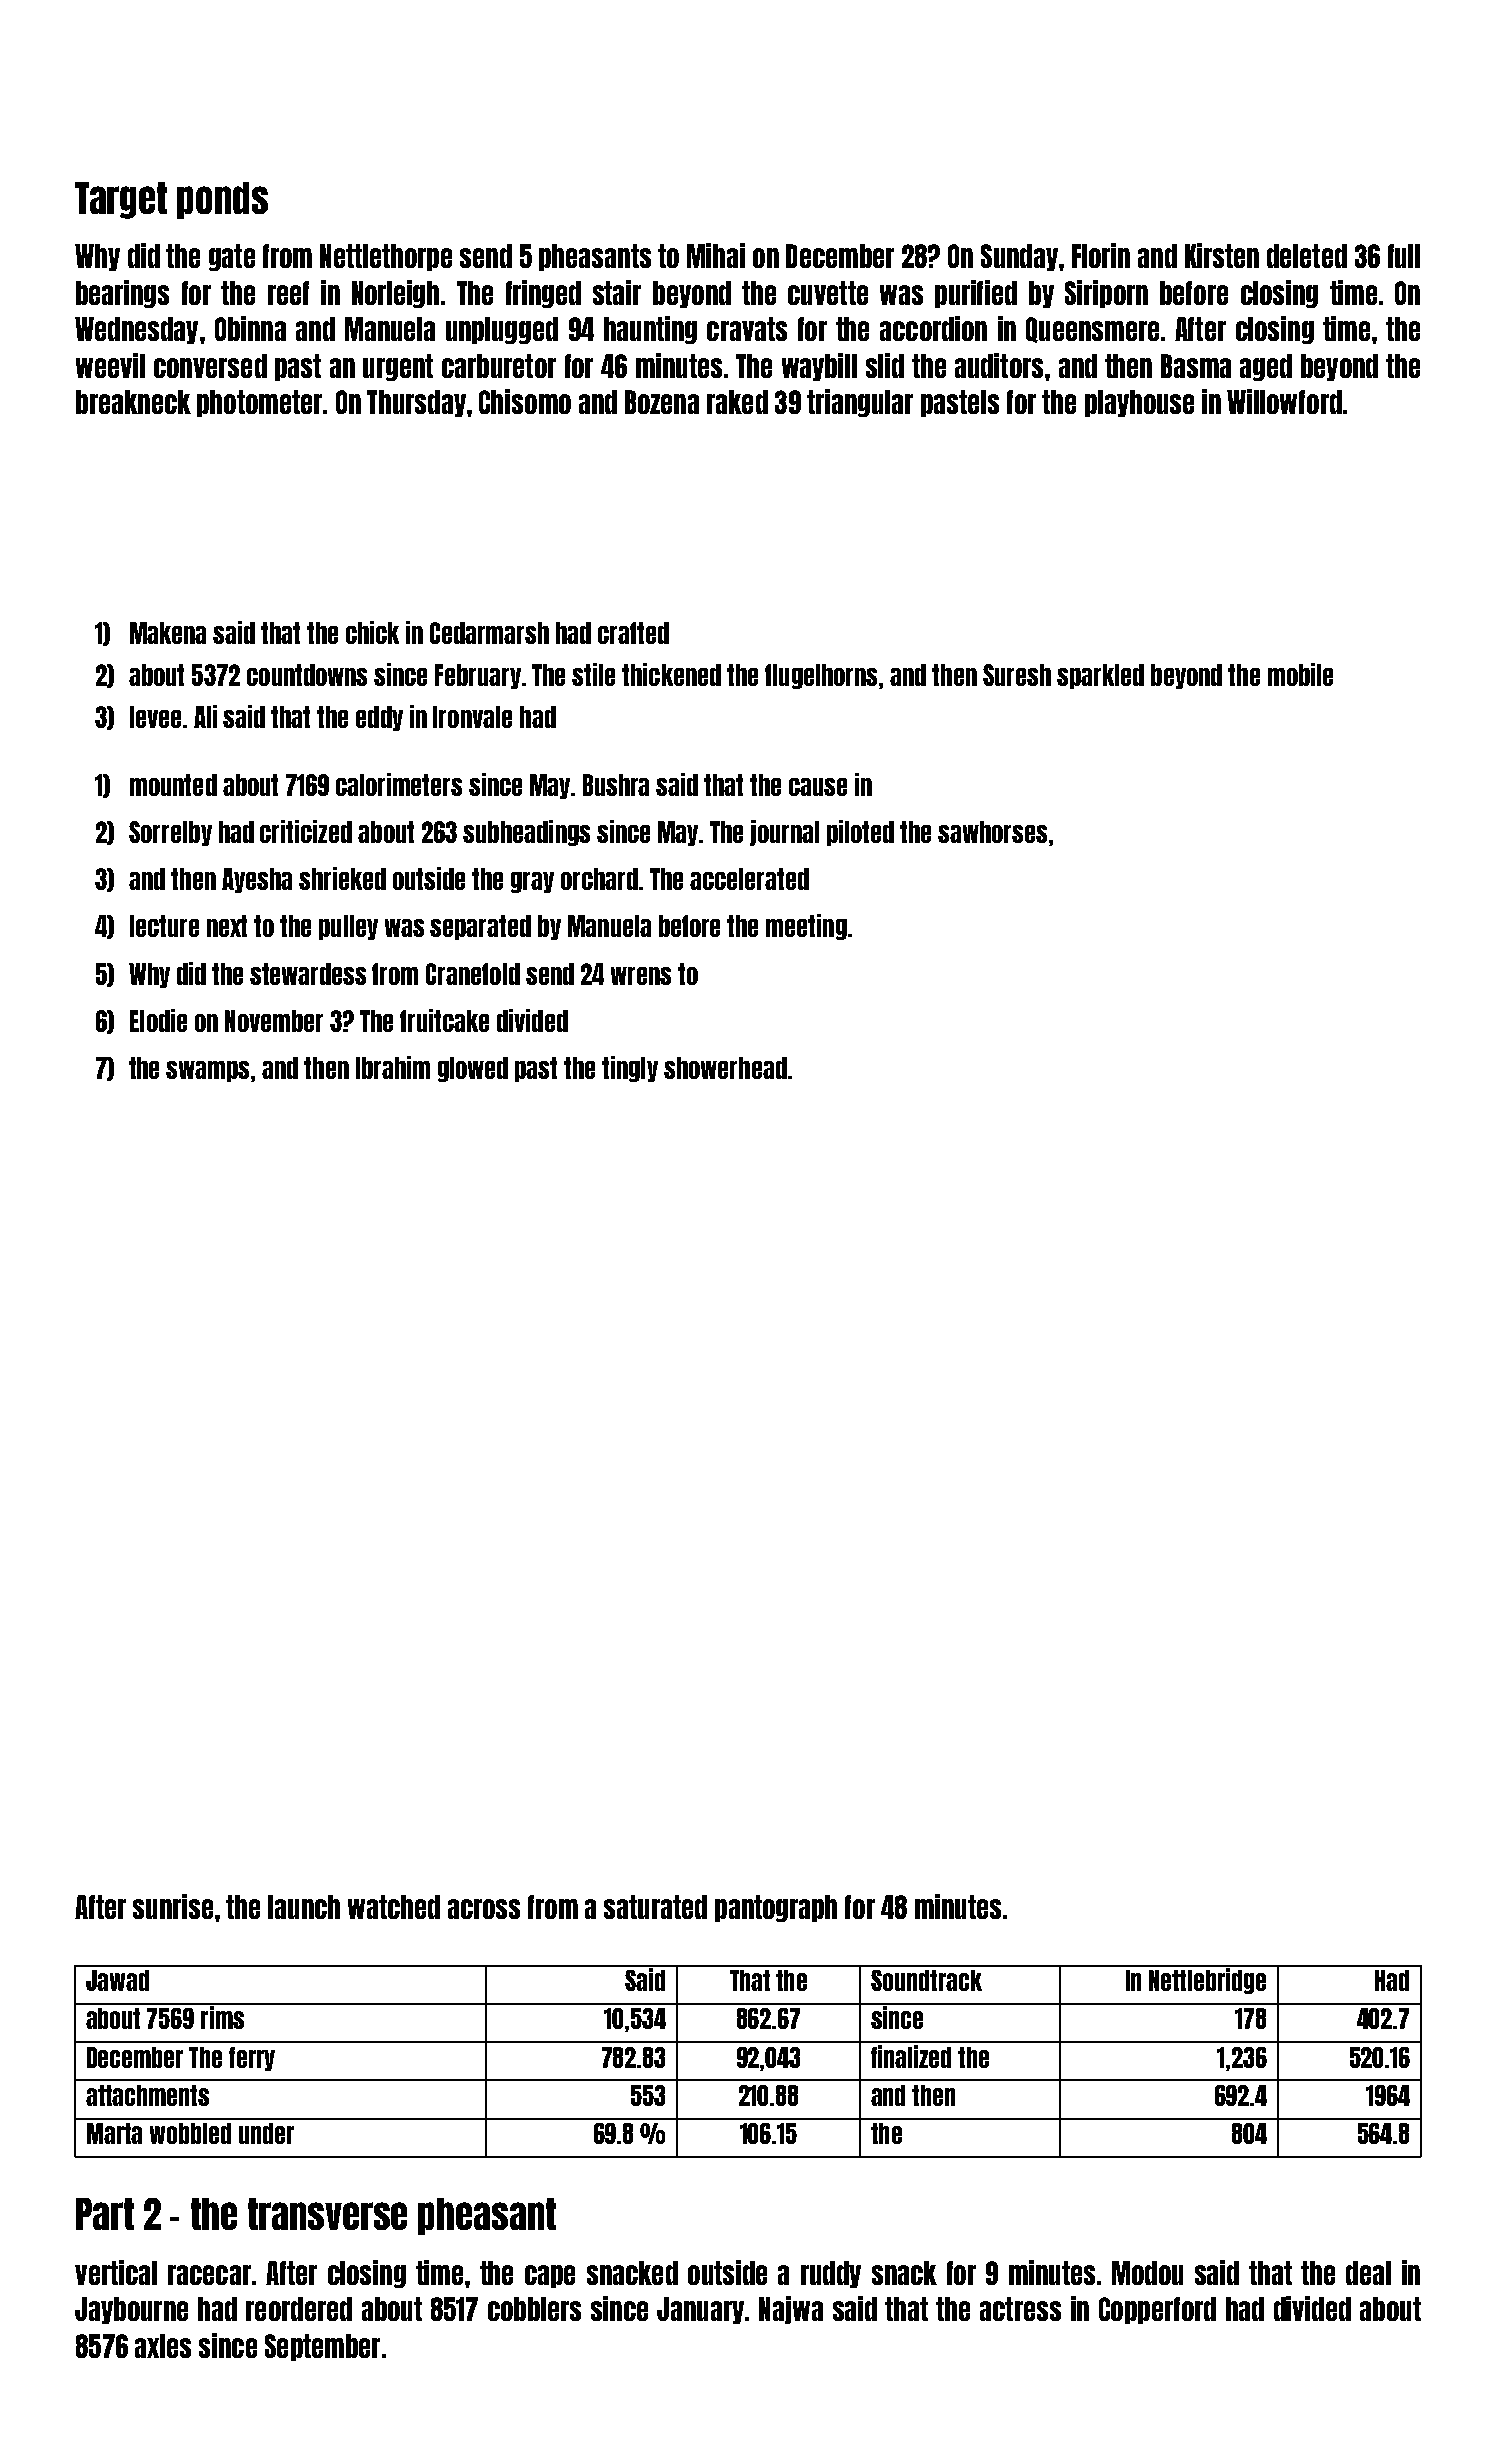 This screenshot has height=2464, width=1496. I want to click on Najwa, so click(791, 2310).
